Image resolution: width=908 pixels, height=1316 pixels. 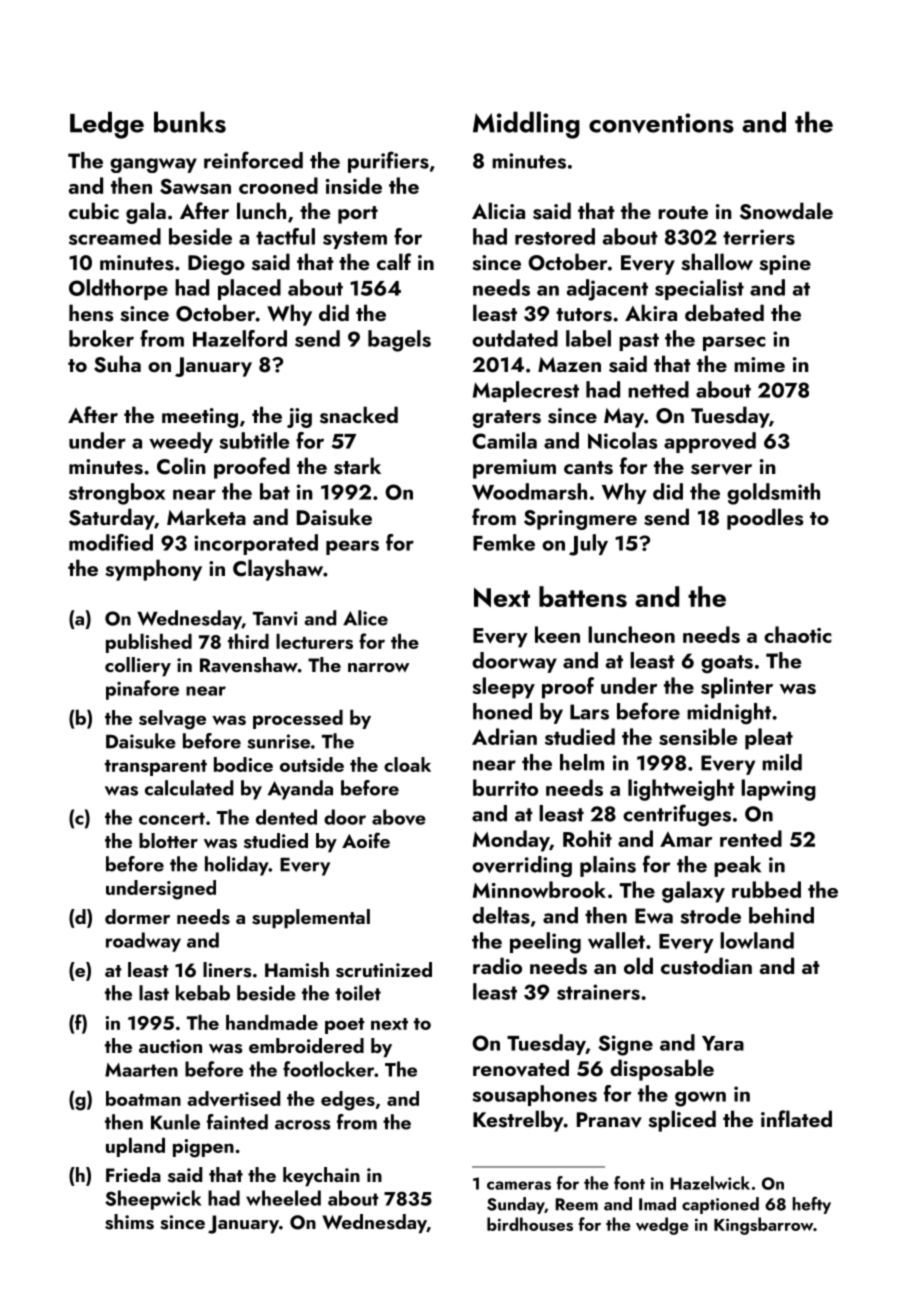 I want to click on port, so click(x=358, y=215).
